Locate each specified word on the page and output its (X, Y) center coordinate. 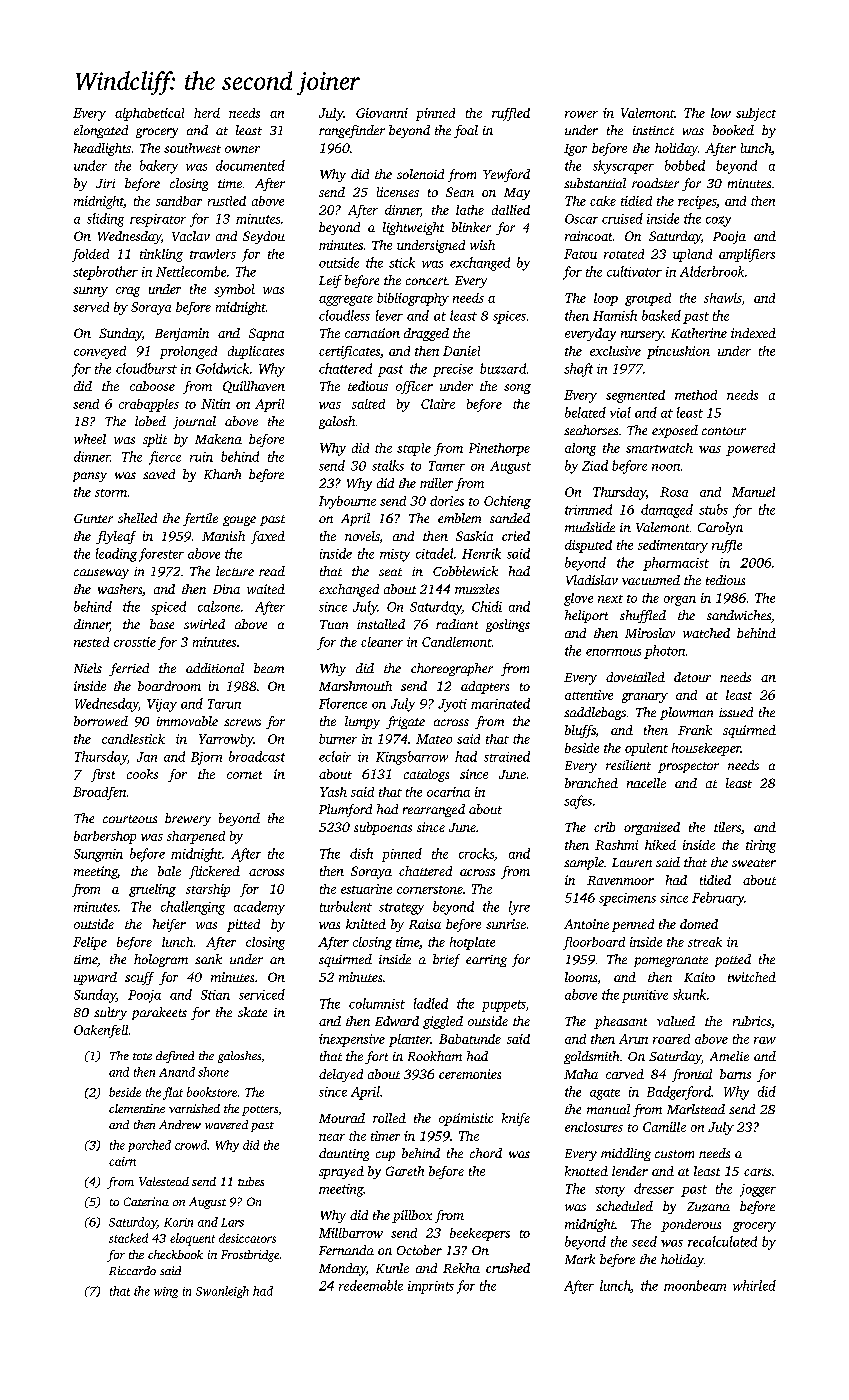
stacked (128, 1238)
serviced (262, 994)
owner (242, 149)
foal (466, 131)
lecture (235, 571)
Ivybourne (347, 502)
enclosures (594, 1127)
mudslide (590, 527)
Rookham (435, 1056)
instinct (653, 130)
